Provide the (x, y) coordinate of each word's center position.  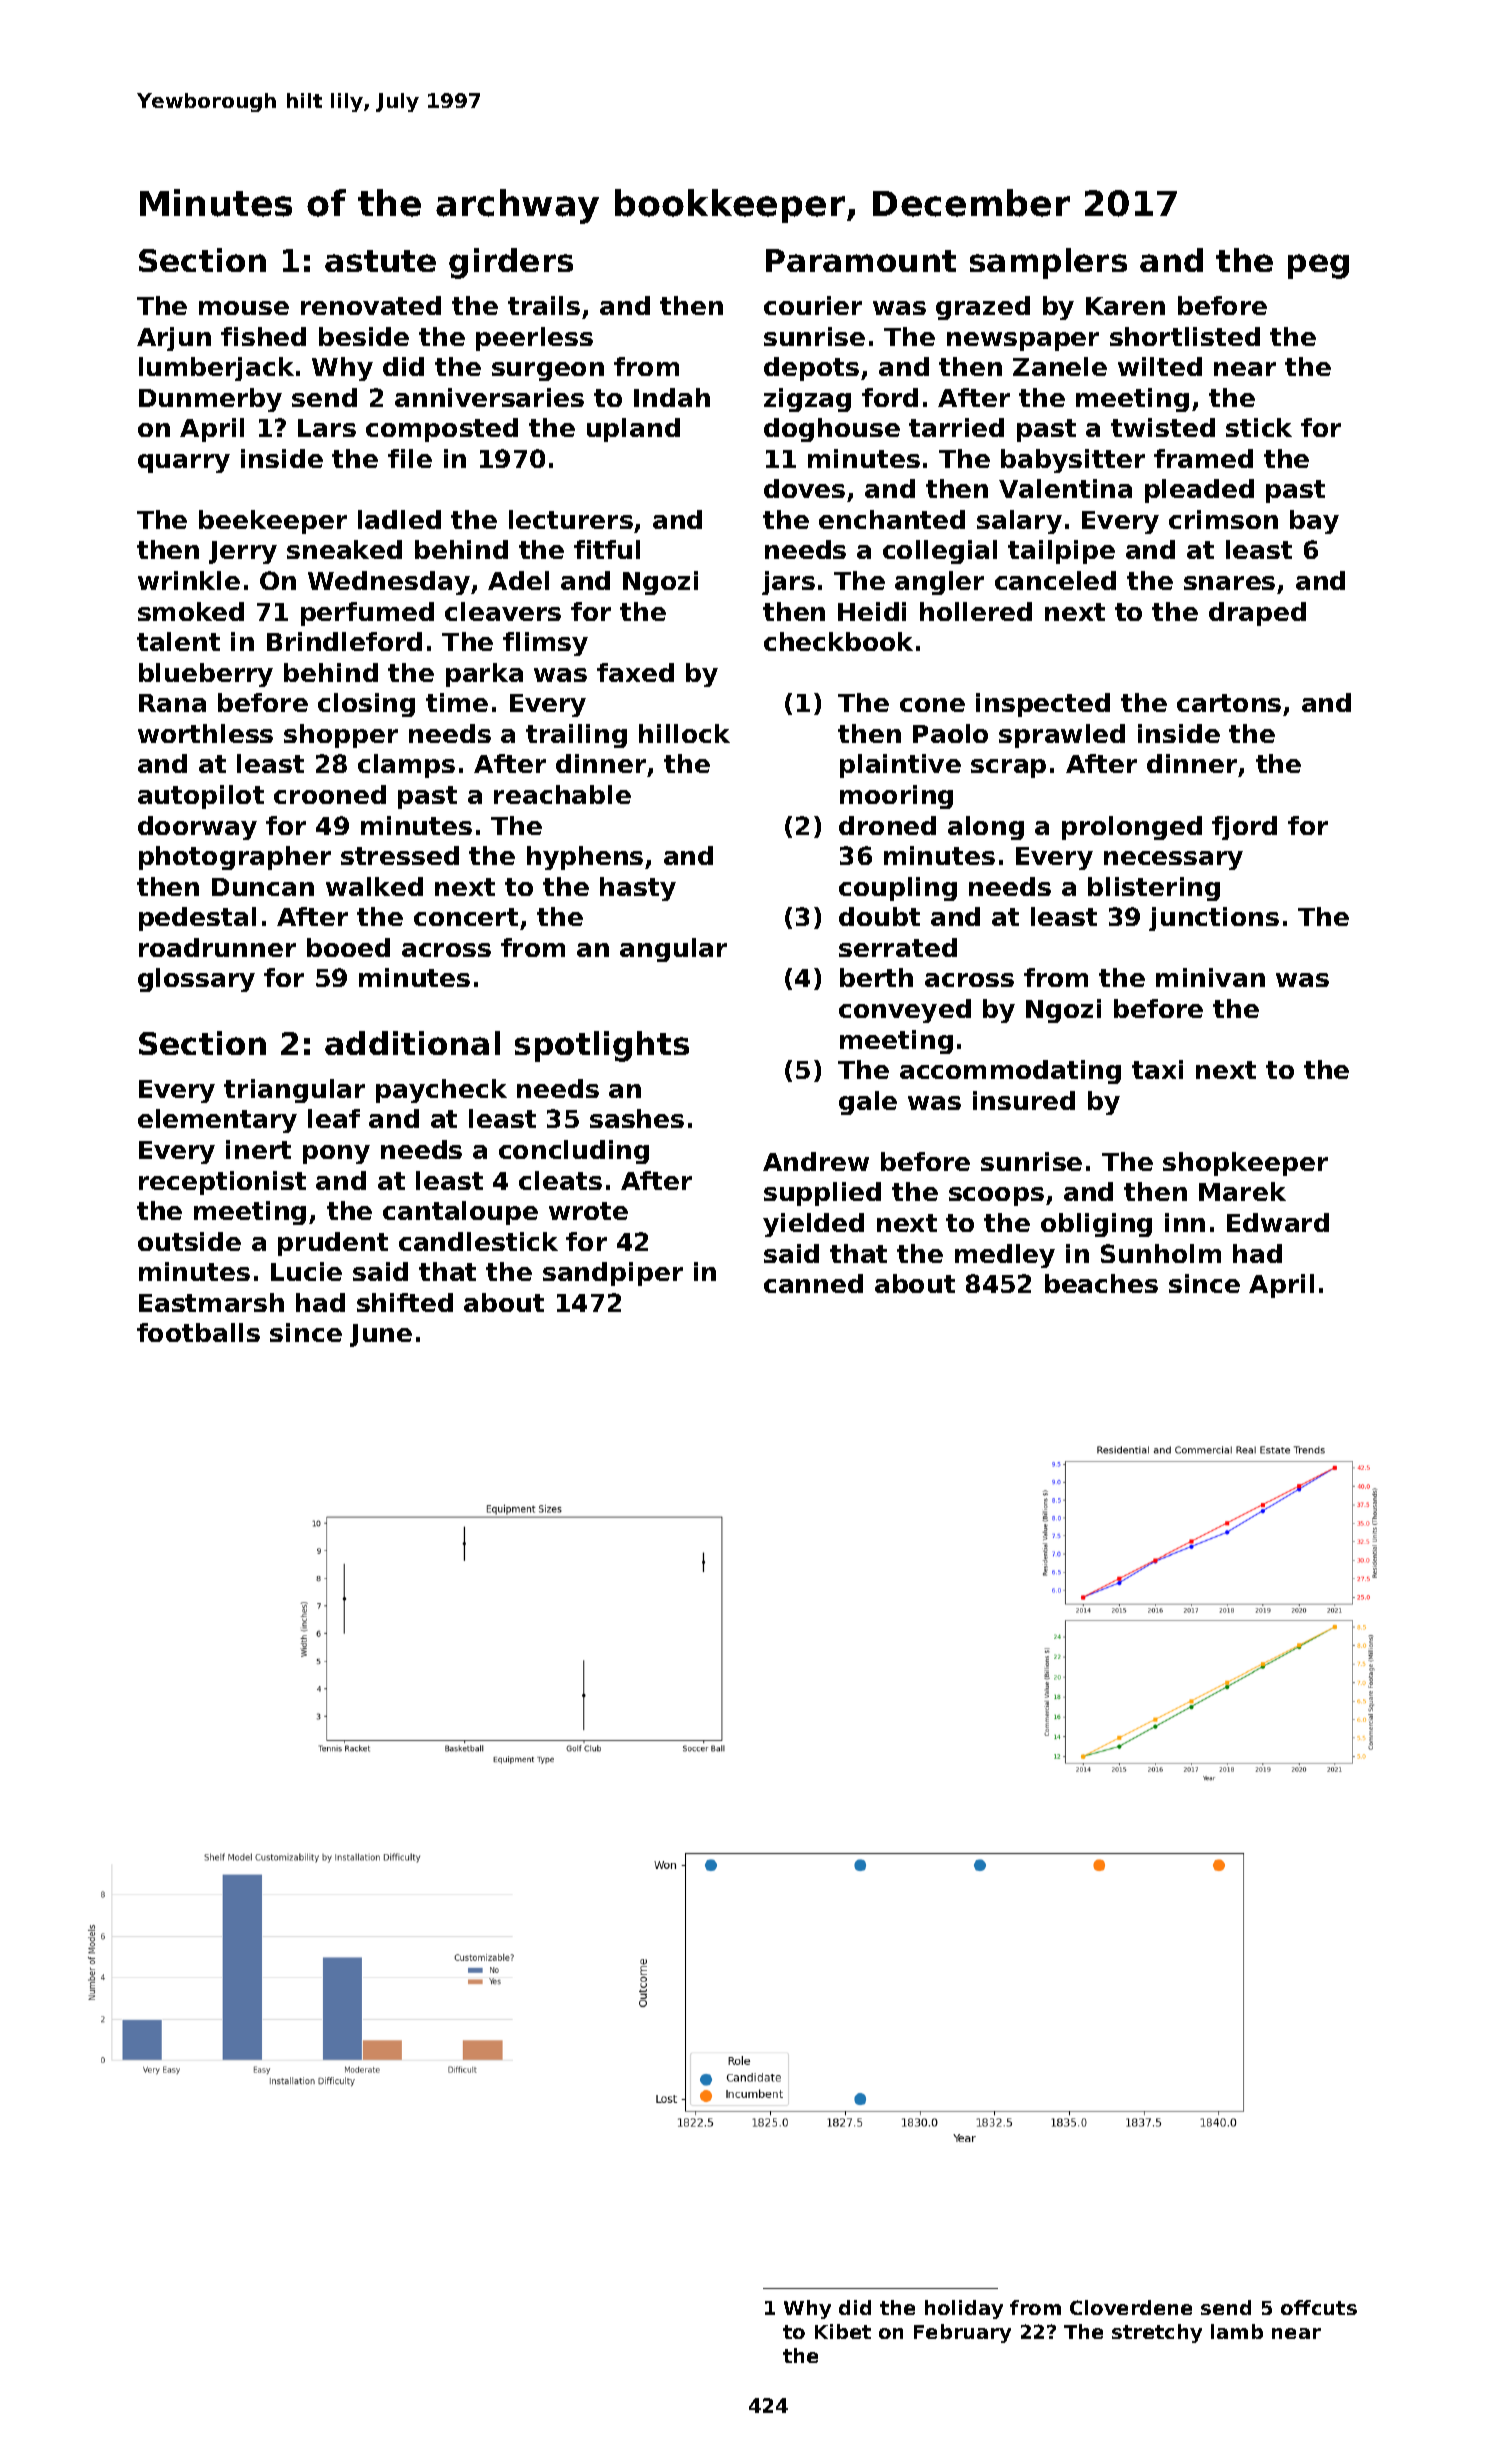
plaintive (900, 766)
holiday (964, 2309)
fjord (1244, 828)
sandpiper (613, 1274)
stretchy (1157, 2333)
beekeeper (273, 522)
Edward (1278, 1222)
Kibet (843, 2331)
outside (189, 1241)
